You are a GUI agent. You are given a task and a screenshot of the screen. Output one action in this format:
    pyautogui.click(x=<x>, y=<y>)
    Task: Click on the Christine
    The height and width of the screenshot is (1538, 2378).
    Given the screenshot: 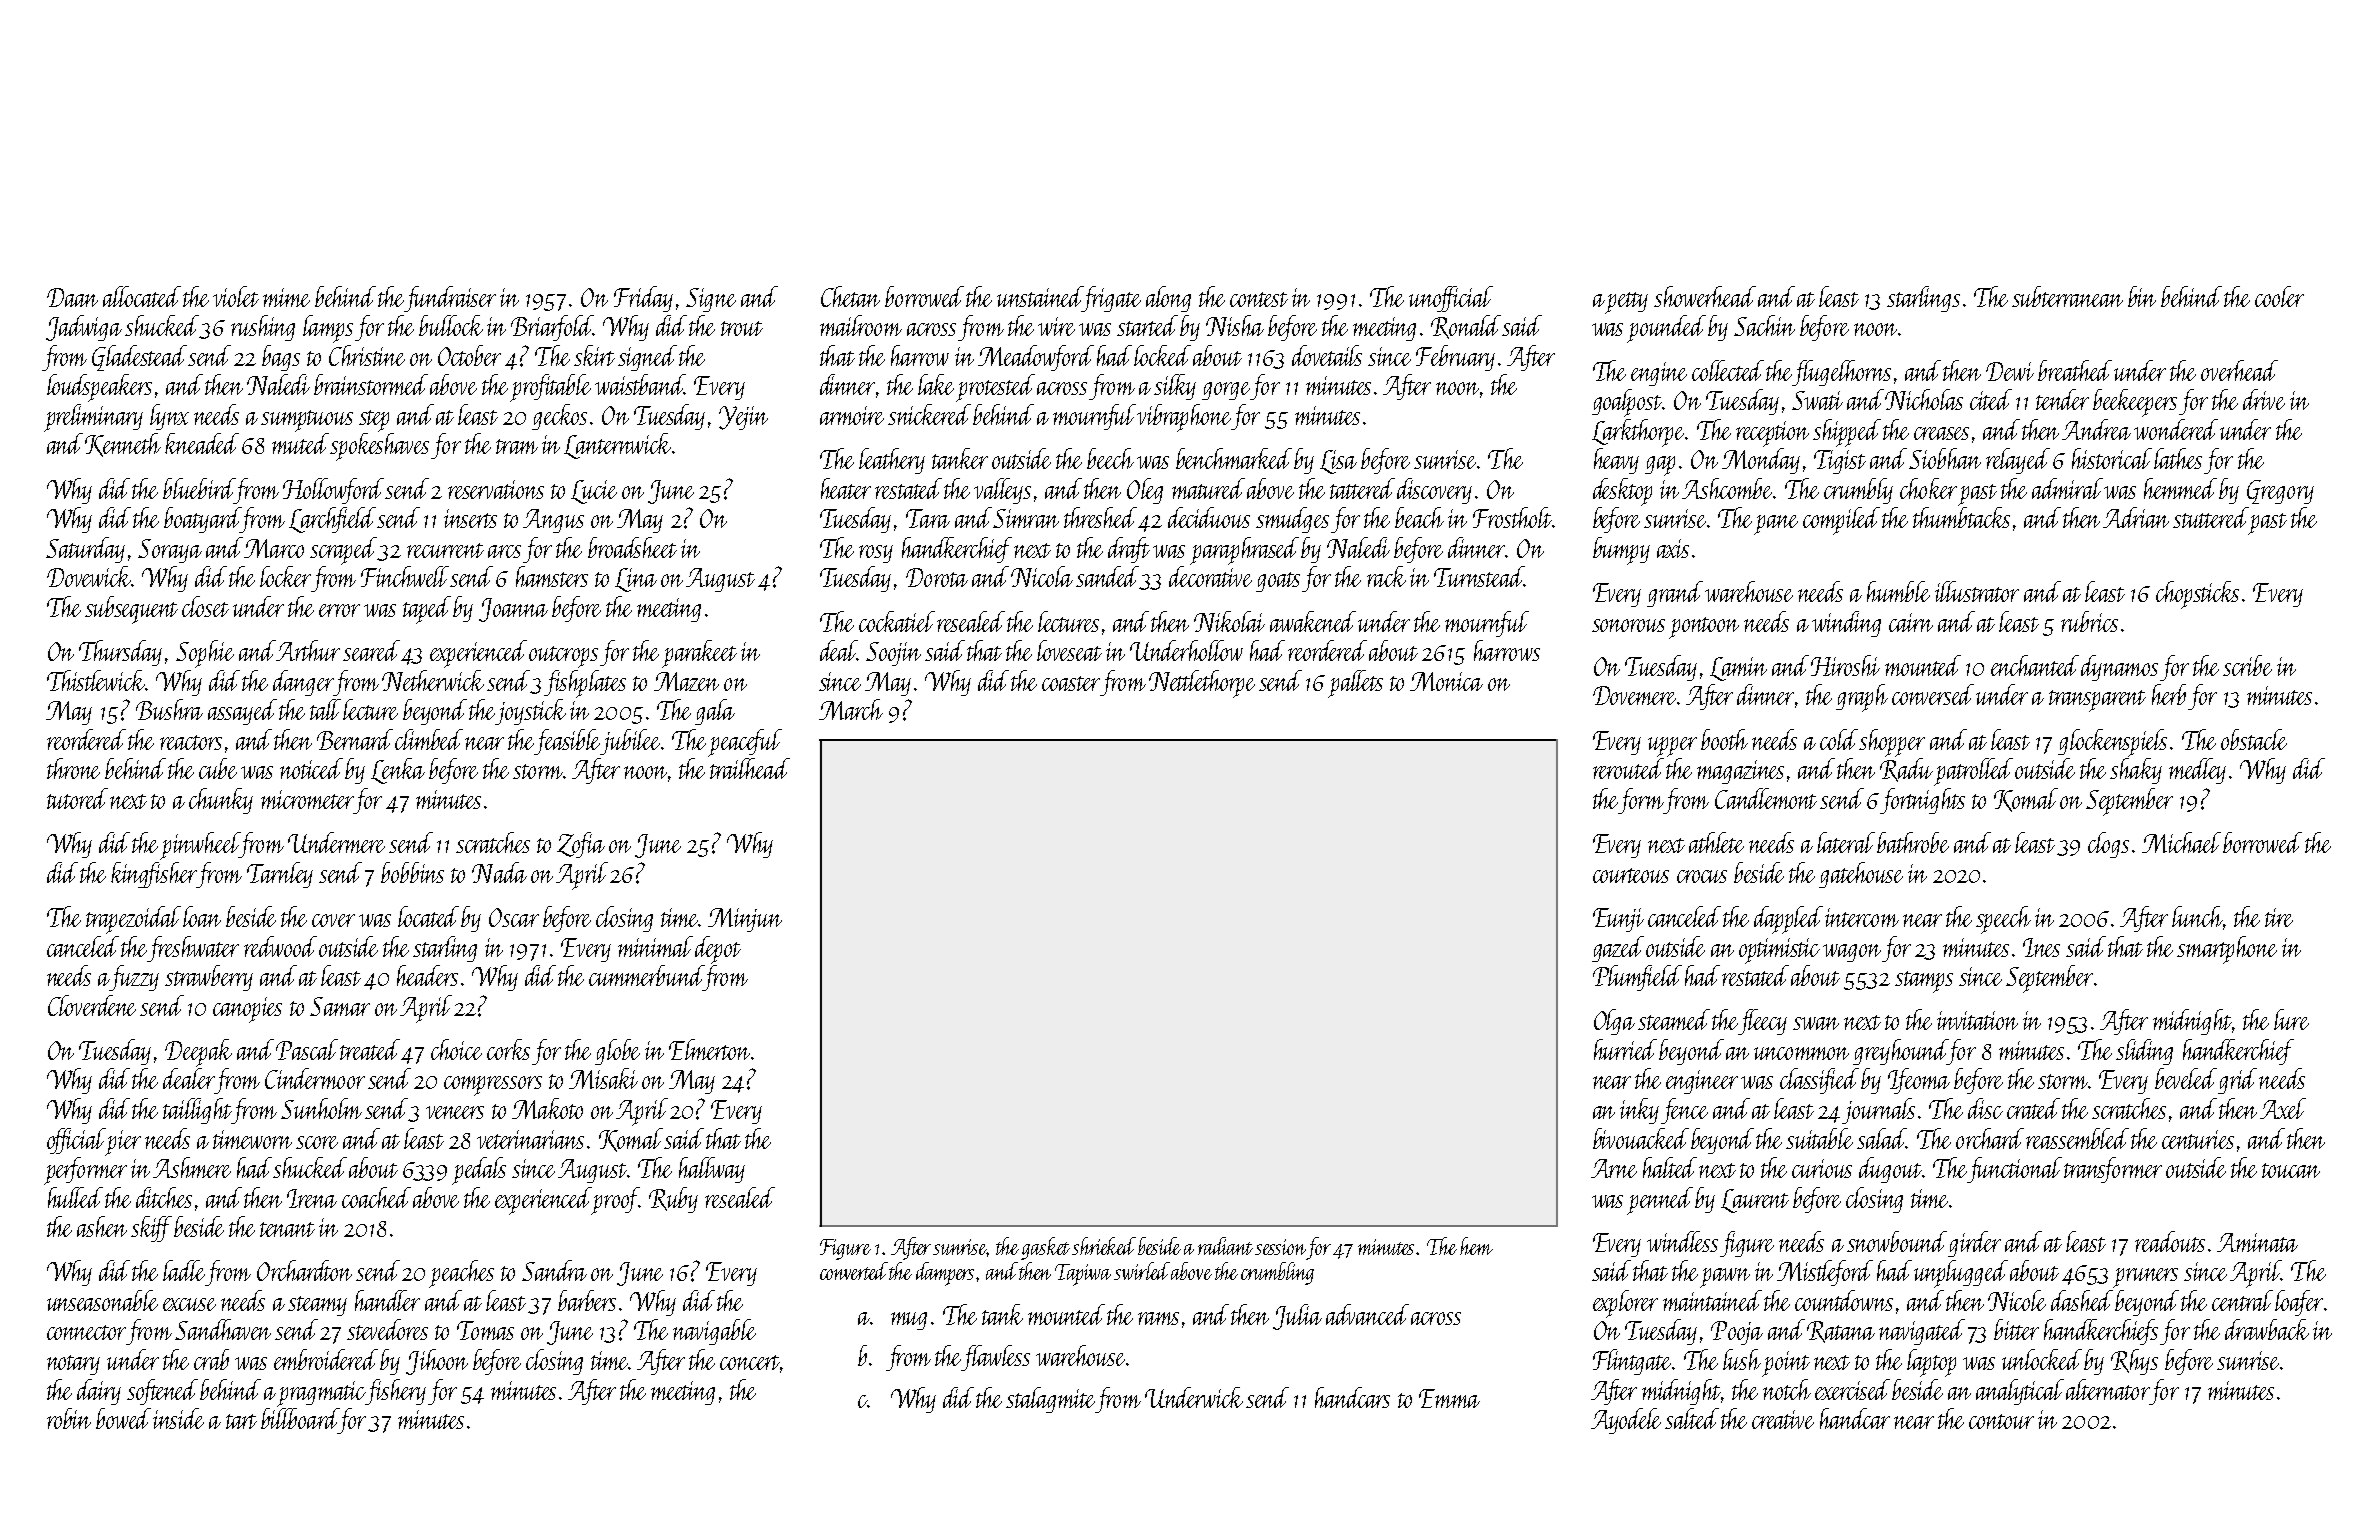 What is the action you would take?
    pyautogui.click(x=367, y=355)
